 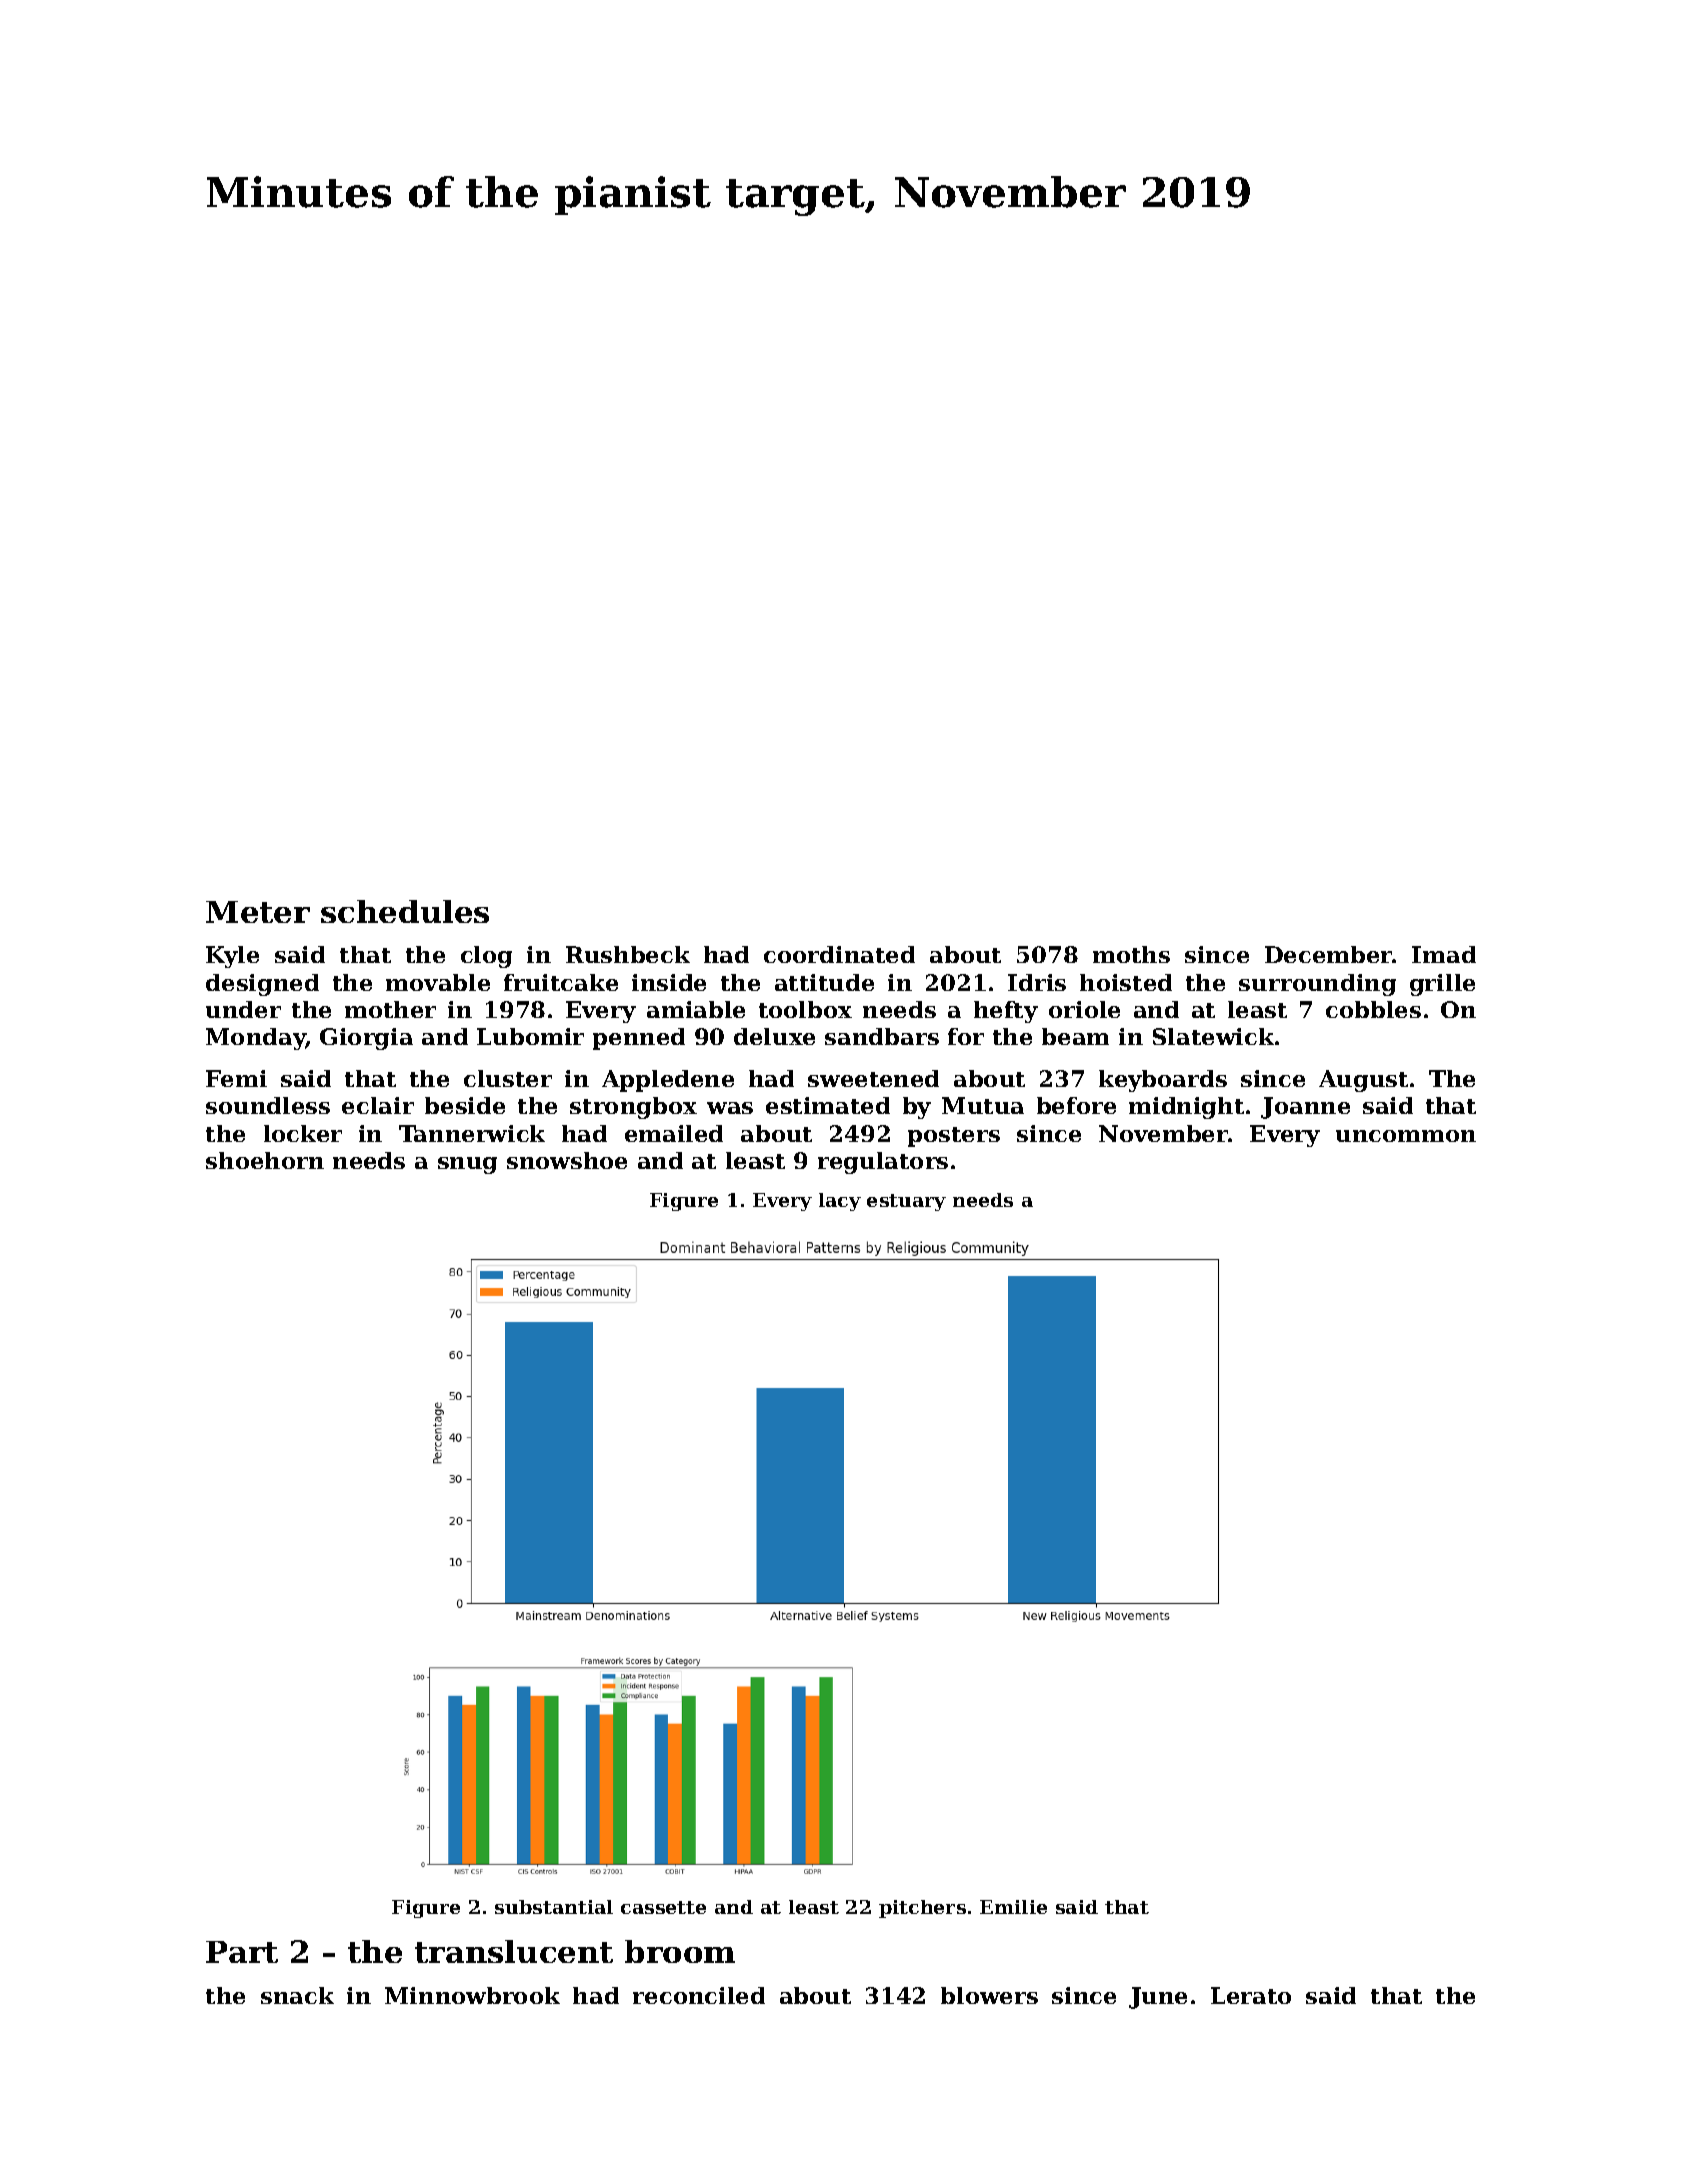 What do you see at coordinates (906, 1202) in the page?
I see `estuary` at bounding box center [906, 1202].
